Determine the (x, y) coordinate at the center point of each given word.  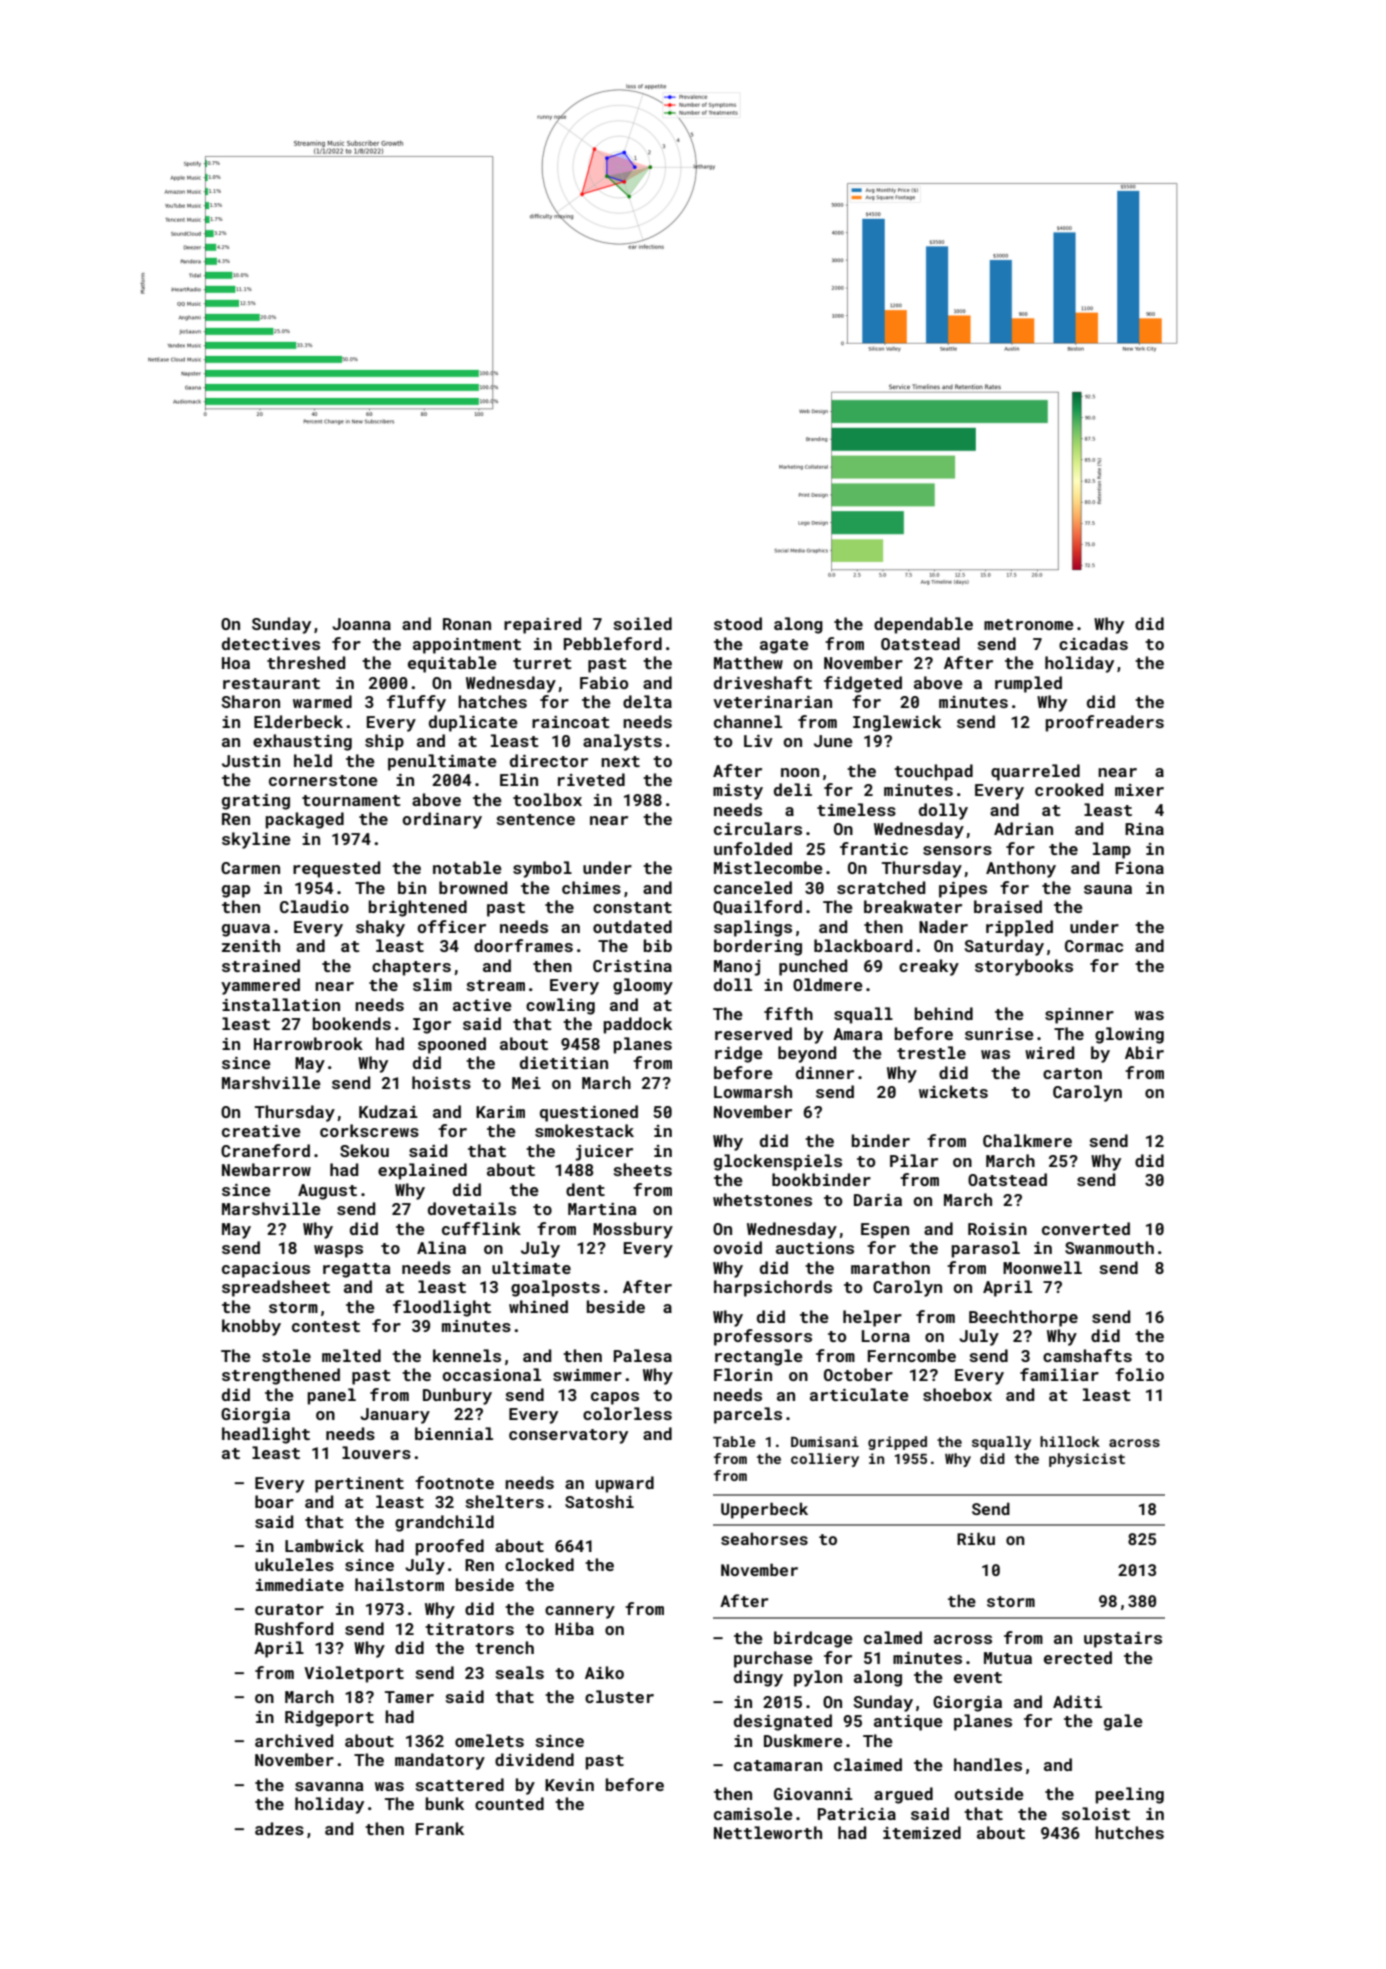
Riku (976, 1538)
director (549, 760)
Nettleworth (768, 1832)
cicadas (1093, 643)
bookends (352, 1023)
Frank (440, 1828)
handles (988, 1764)
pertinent (359, 1485)
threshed (306, 662)
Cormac (1094, 946)
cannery (580, 1612)
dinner (825, 1072)
